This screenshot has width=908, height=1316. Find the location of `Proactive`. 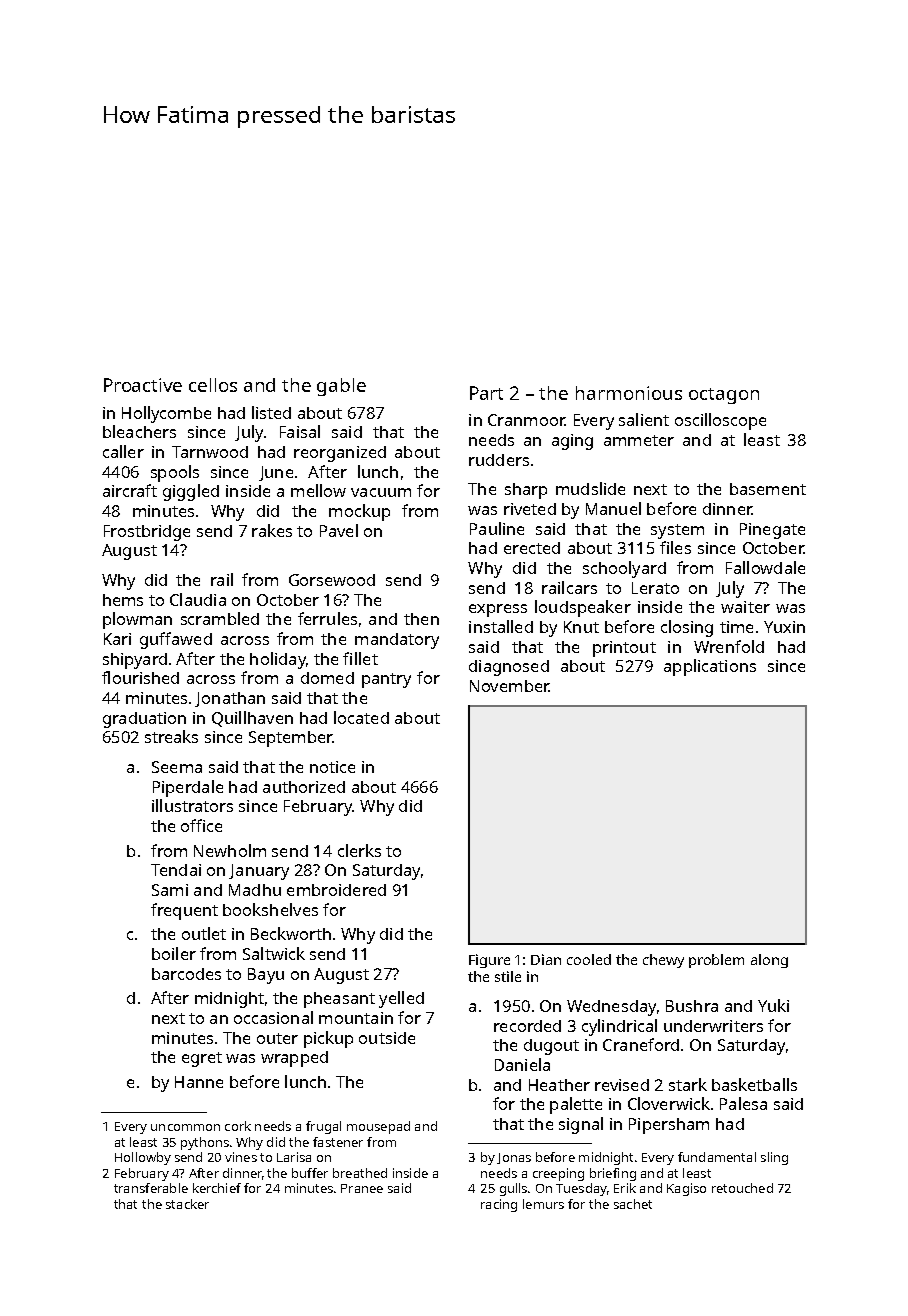

Proactive is located at coordinates (143, 385).
